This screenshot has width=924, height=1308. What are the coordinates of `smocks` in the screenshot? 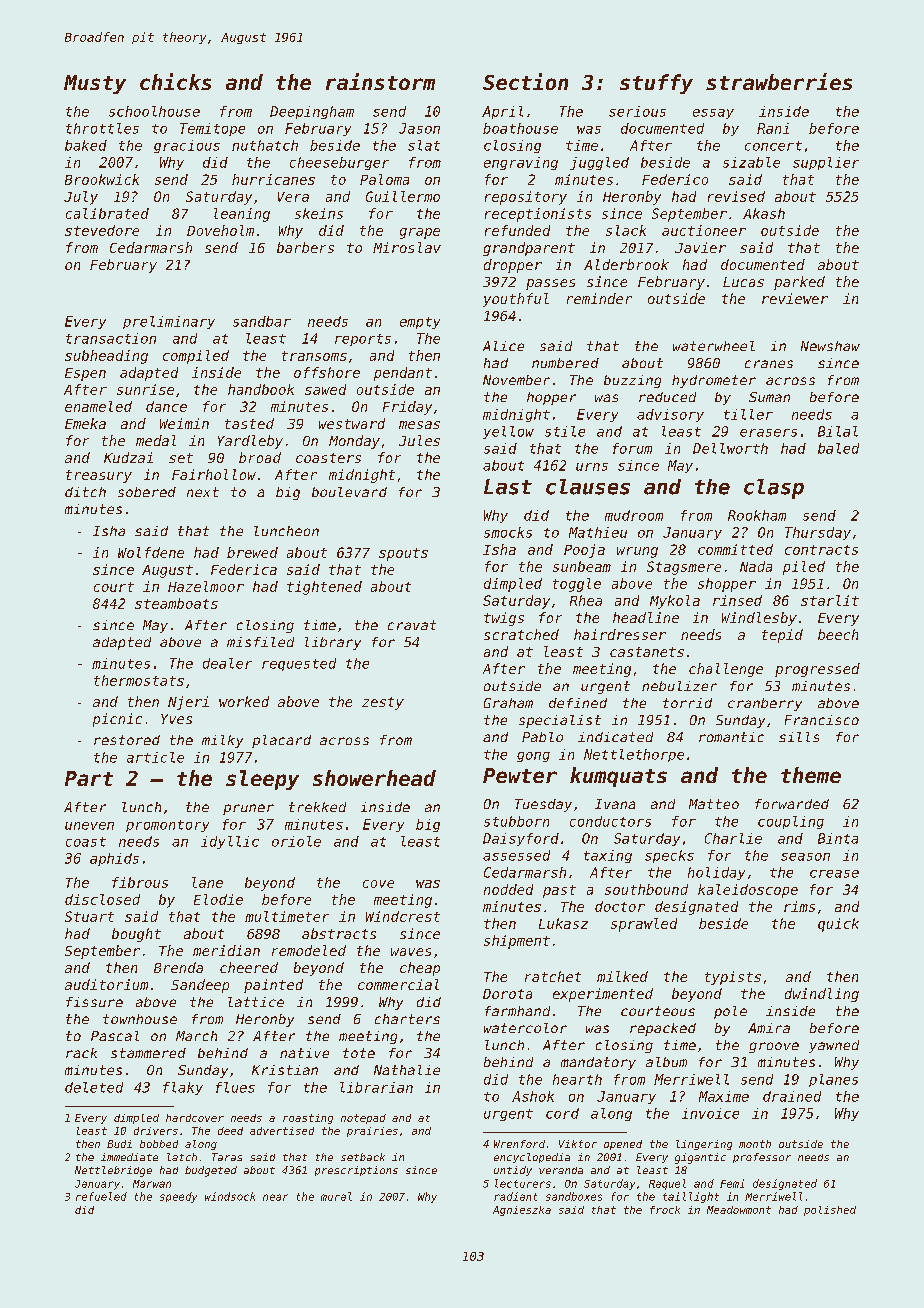 It's located at (508, 532).
